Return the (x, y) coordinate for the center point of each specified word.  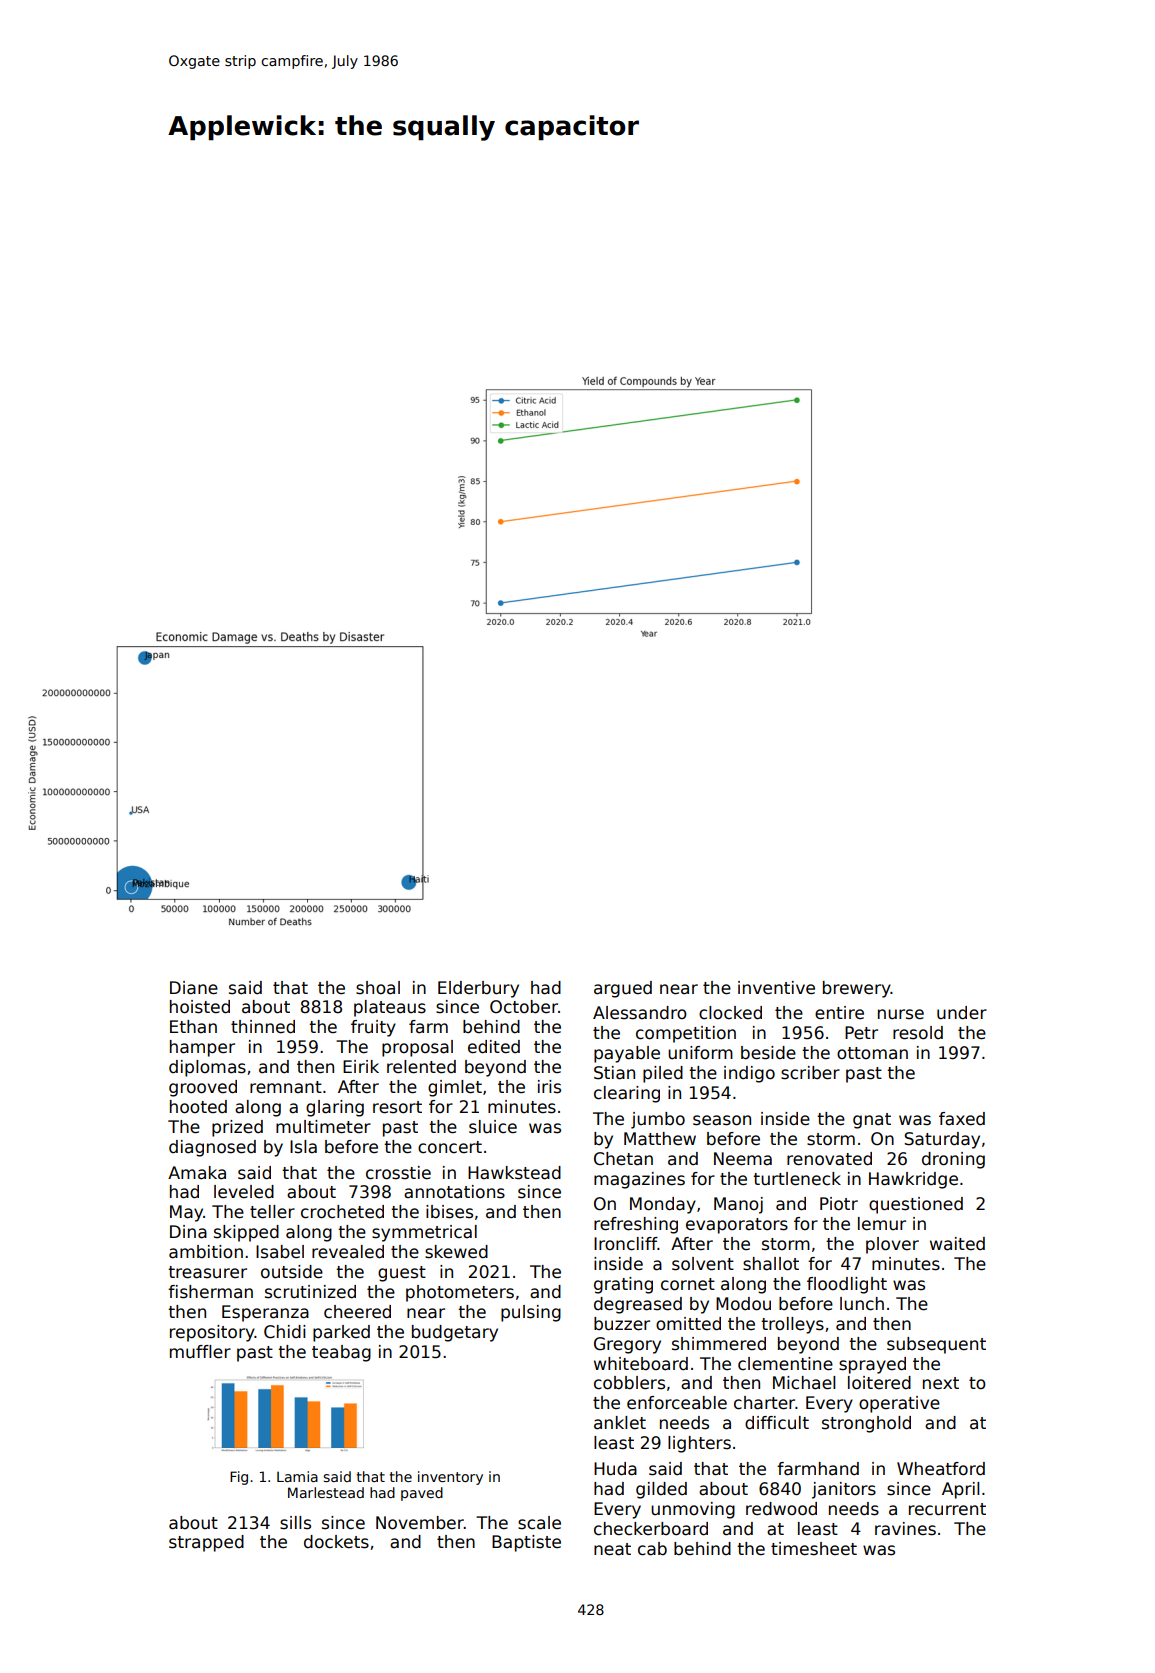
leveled (244, 1192)
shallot (771, 1264)
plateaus (390, 1008)
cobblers (629, 1383)
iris (549, 1087)
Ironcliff (626, 1244)
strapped (206, 1543)
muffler (200, 1352)
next (941, 1383)
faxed (962, 1119)
